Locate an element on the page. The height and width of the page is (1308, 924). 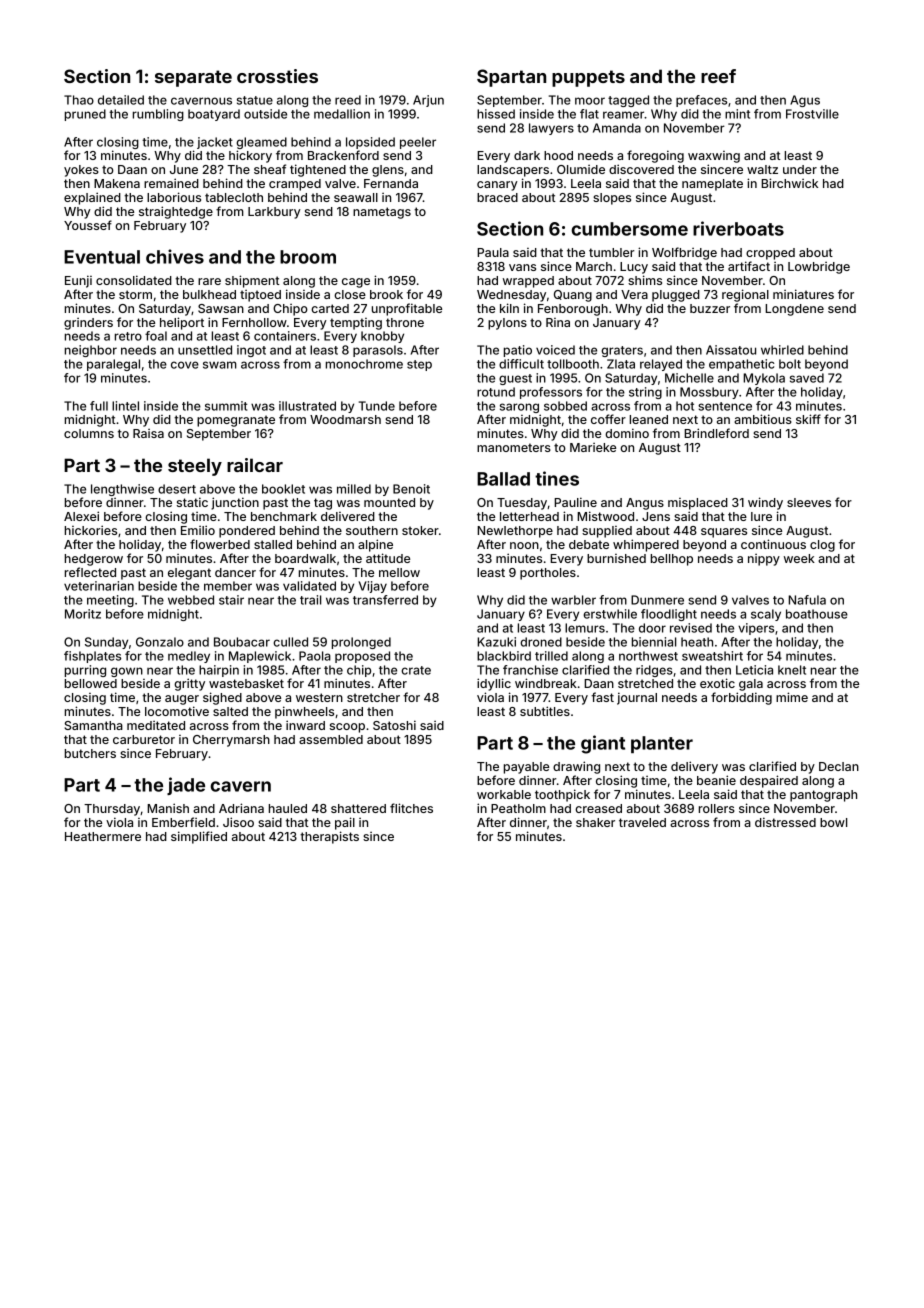
swam is located at coordinates (220, 365).
